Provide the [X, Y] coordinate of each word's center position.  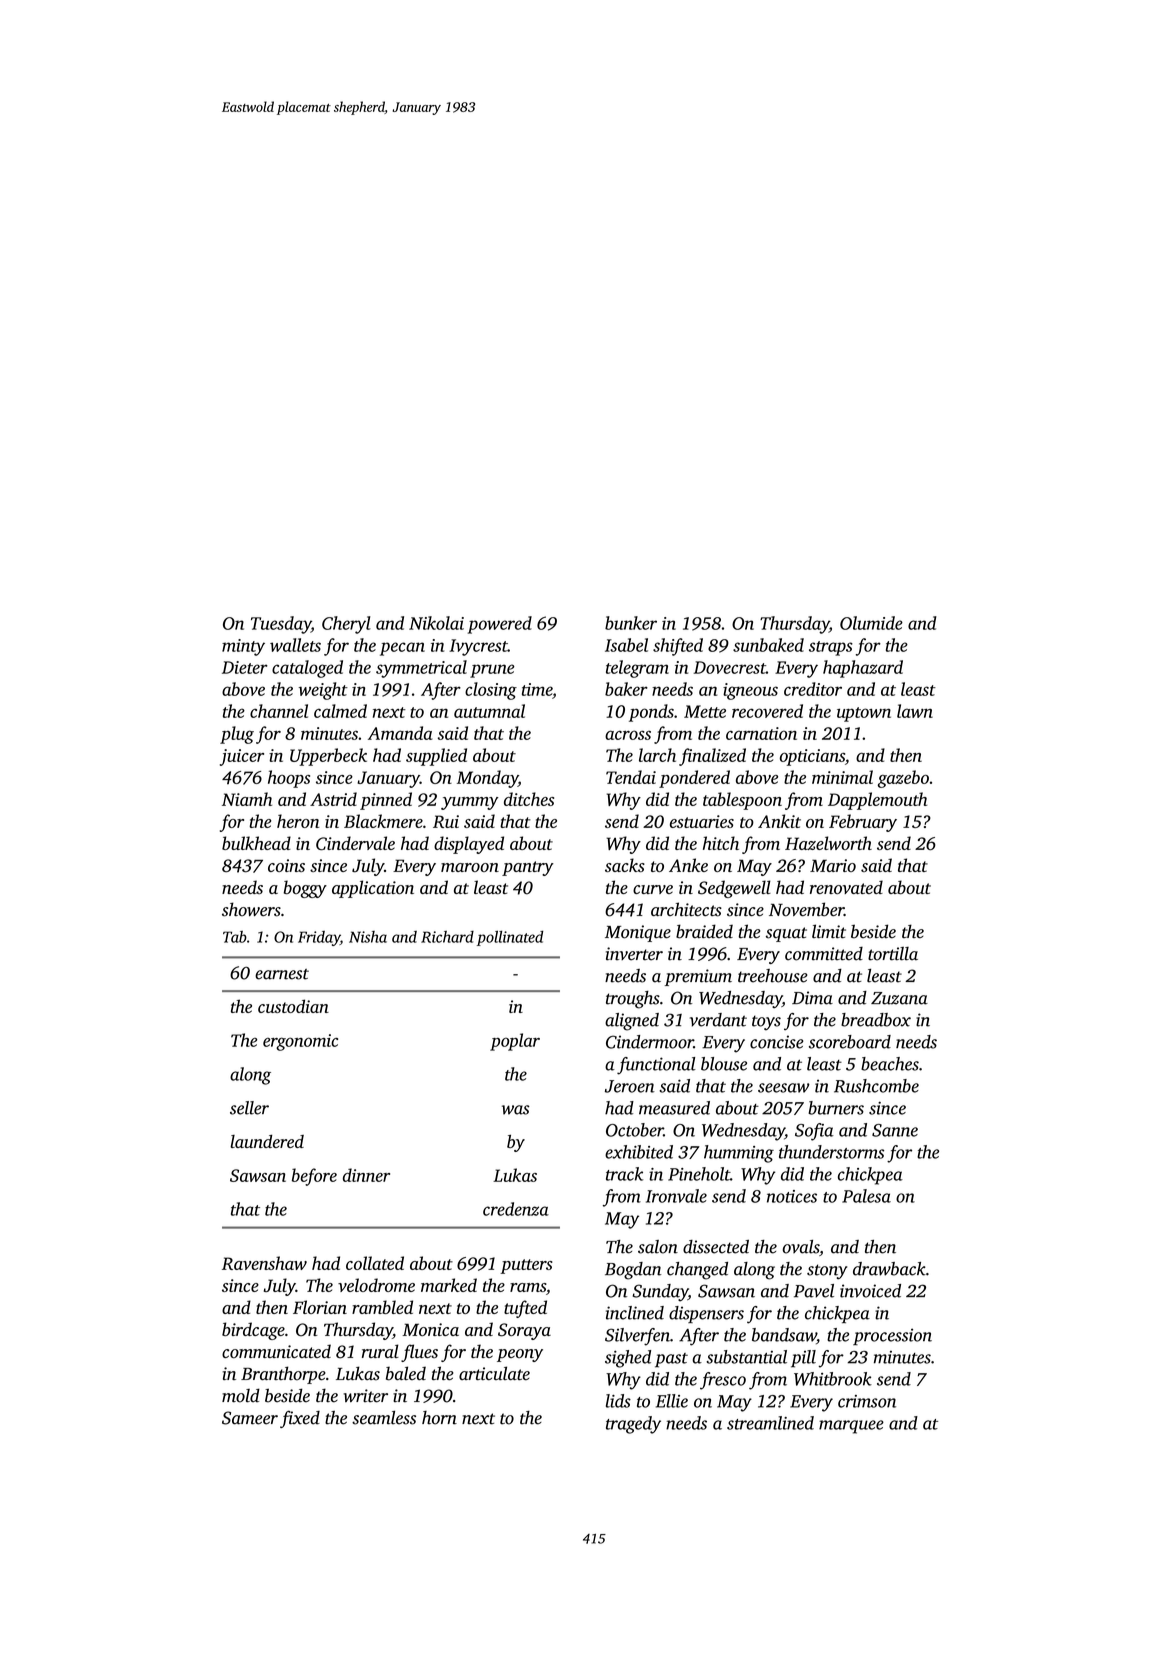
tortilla [893, 954]
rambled [382, 1307]
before [314, 1177]
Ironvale [676, 1196]
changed [697, 1271]
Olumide [871, 623]
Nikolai [436, 623]
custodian [293, 1006]
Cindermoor [650, 1042]
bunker [631, 623]
